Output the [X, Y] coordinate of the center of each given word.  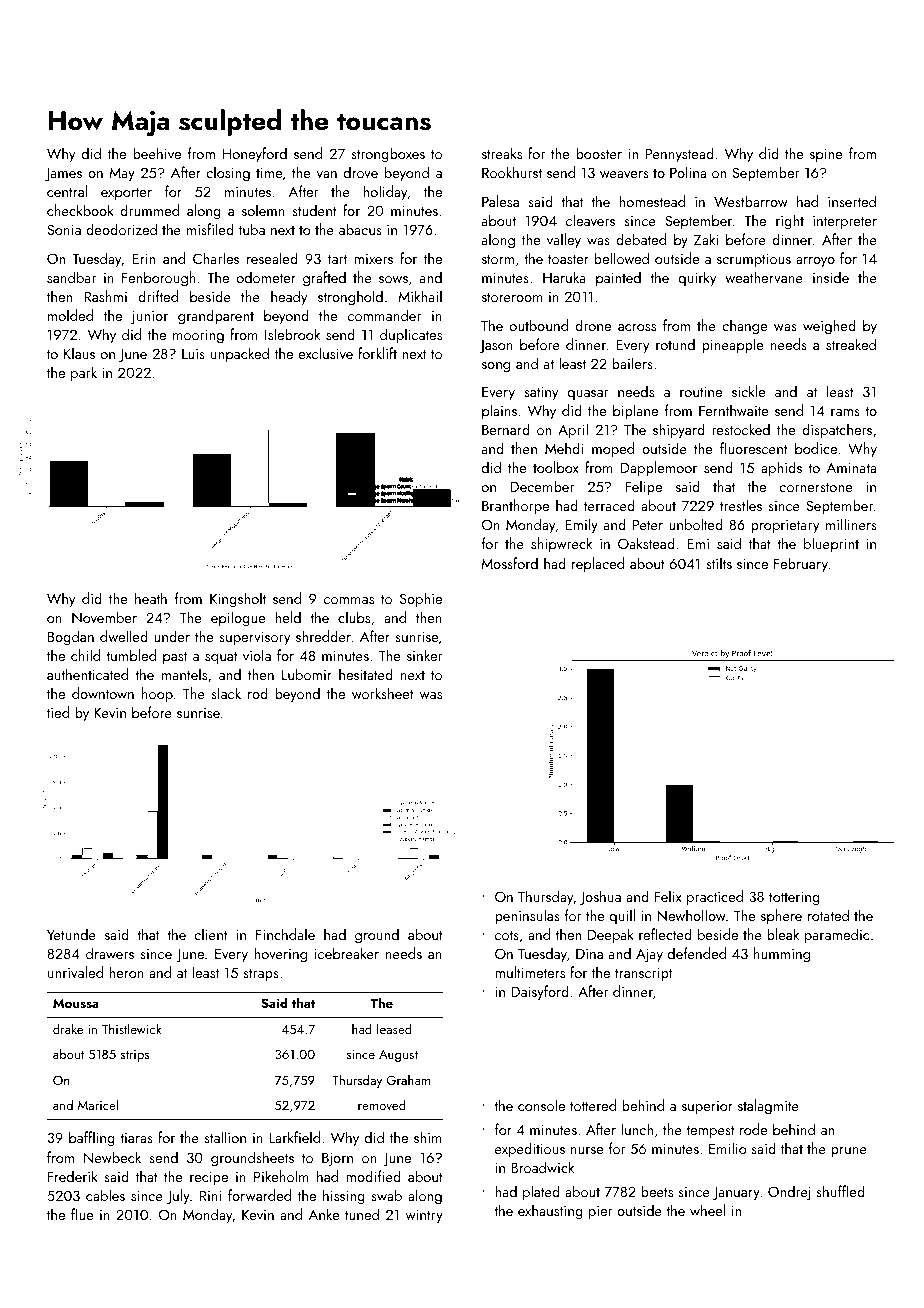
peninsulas [527, 916]
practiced [715, 897]
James [63, 174]
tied [58, 712]
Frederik [73, 1176]
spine [826, 155]
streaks [502, 153]
